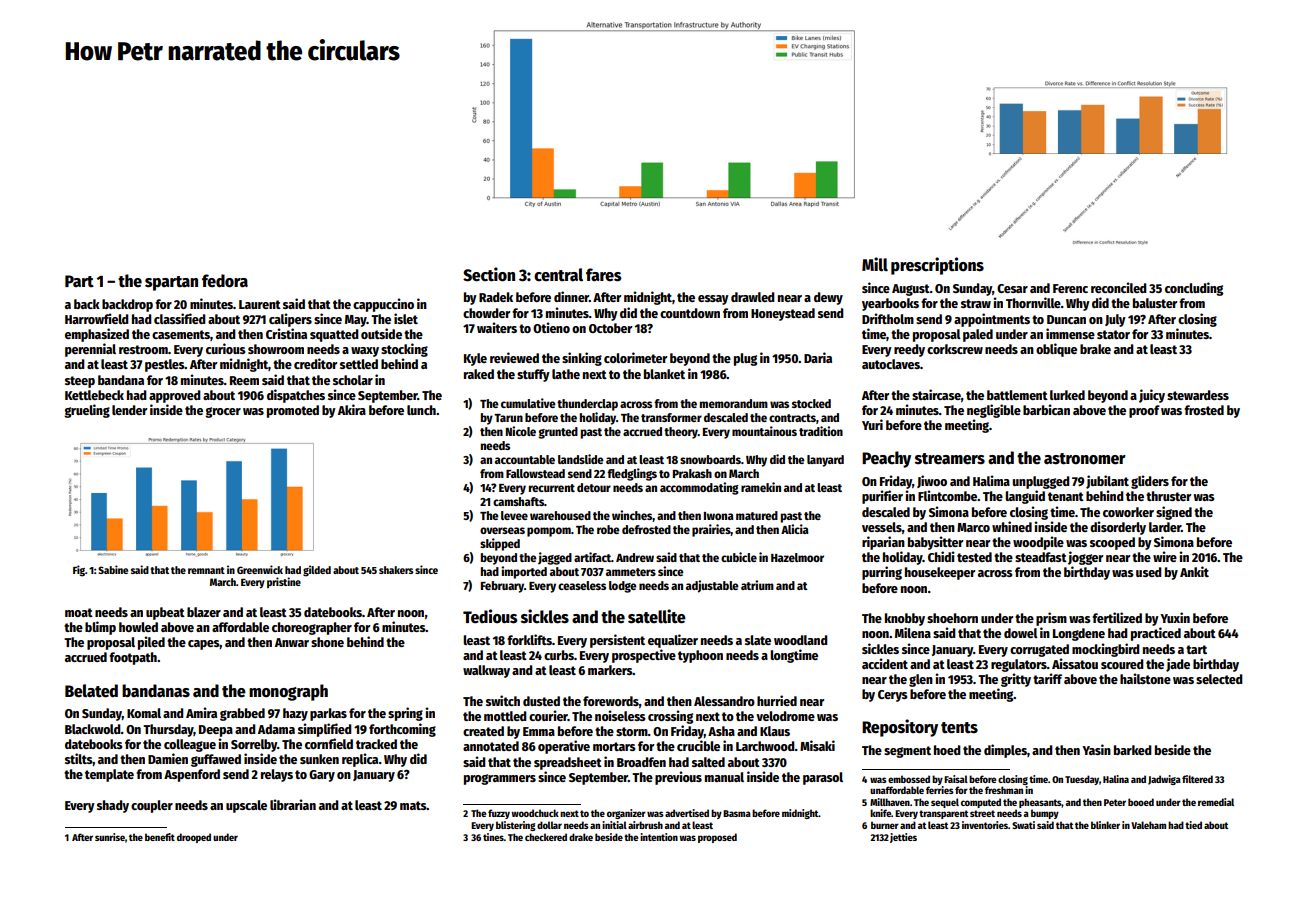 Image resolution: width=1308 pixels, height=924 pixels. Describe the element at coordinates (711, 530) in the image. I see `prairies` at that location.
